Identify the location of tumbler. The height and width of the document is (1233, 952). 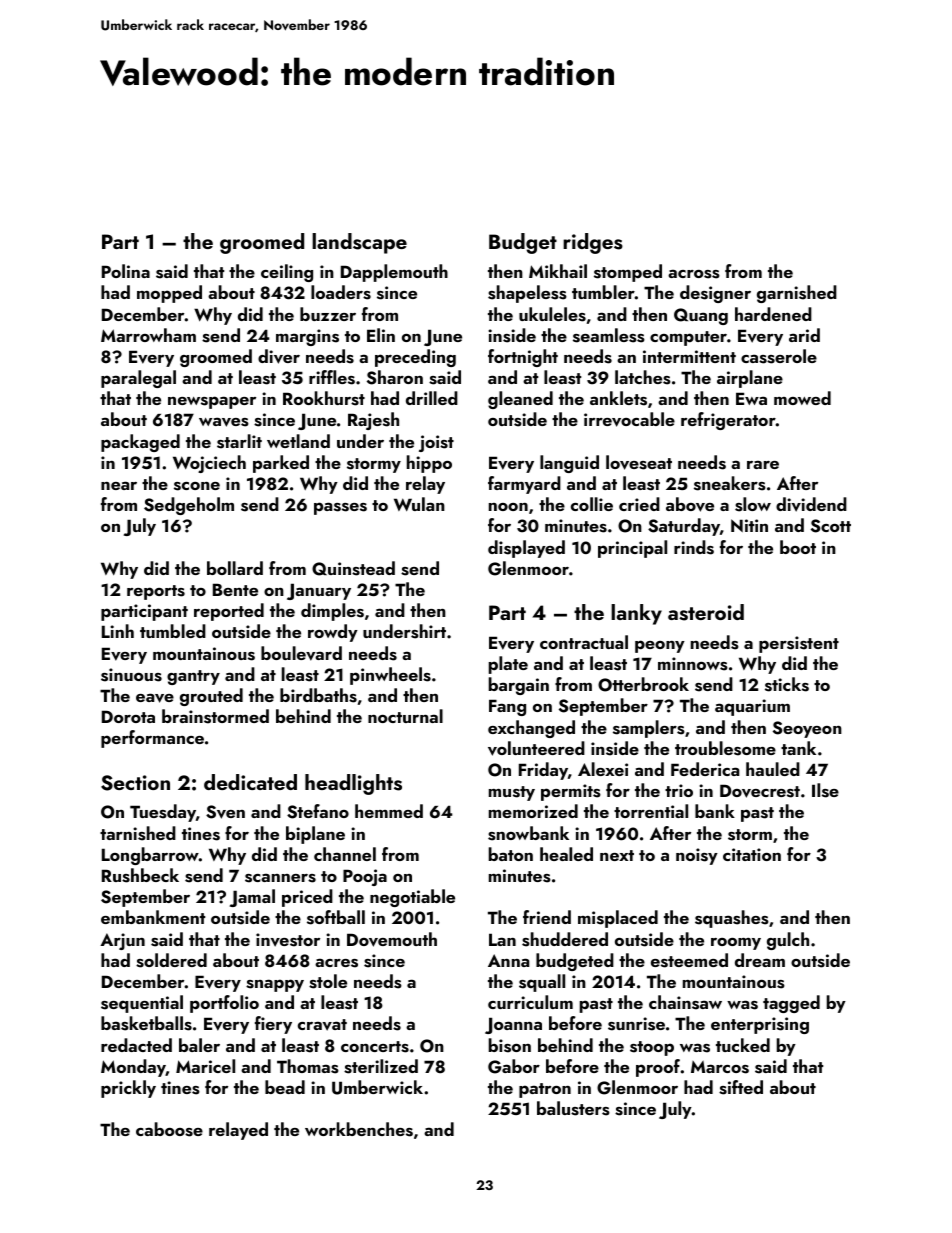
(603, 292).
